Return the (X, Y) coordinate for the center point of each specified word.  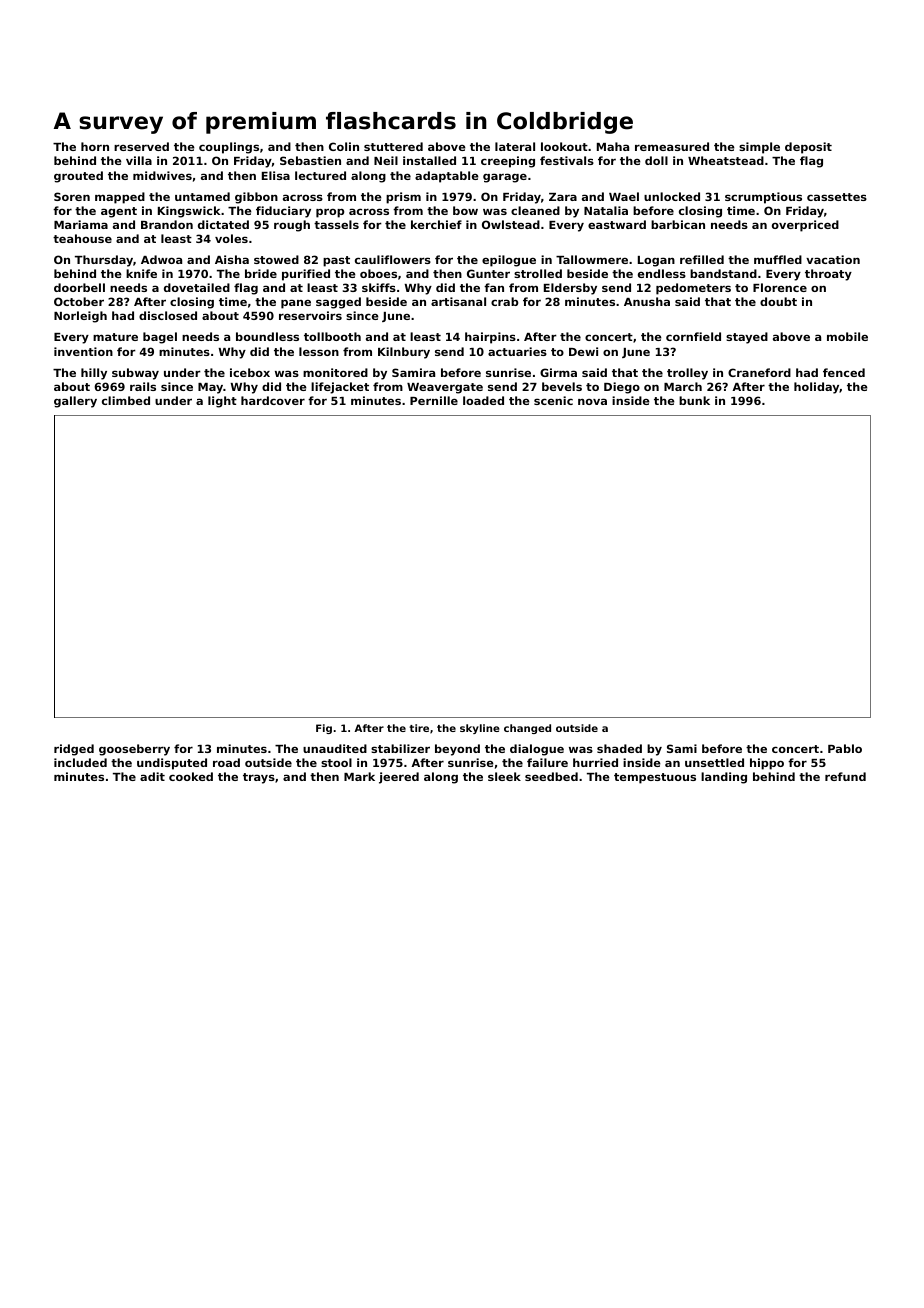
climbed (126, 400)
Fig (324, 729)
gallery (75, 402)
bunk (694, 400)
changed (527, 729)
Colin (344, 146)
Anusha (647, 301)
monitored (335, 372)
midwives (162, 175)
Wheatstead (726, 160)
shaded (619, 748)
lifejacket (340, 388)
